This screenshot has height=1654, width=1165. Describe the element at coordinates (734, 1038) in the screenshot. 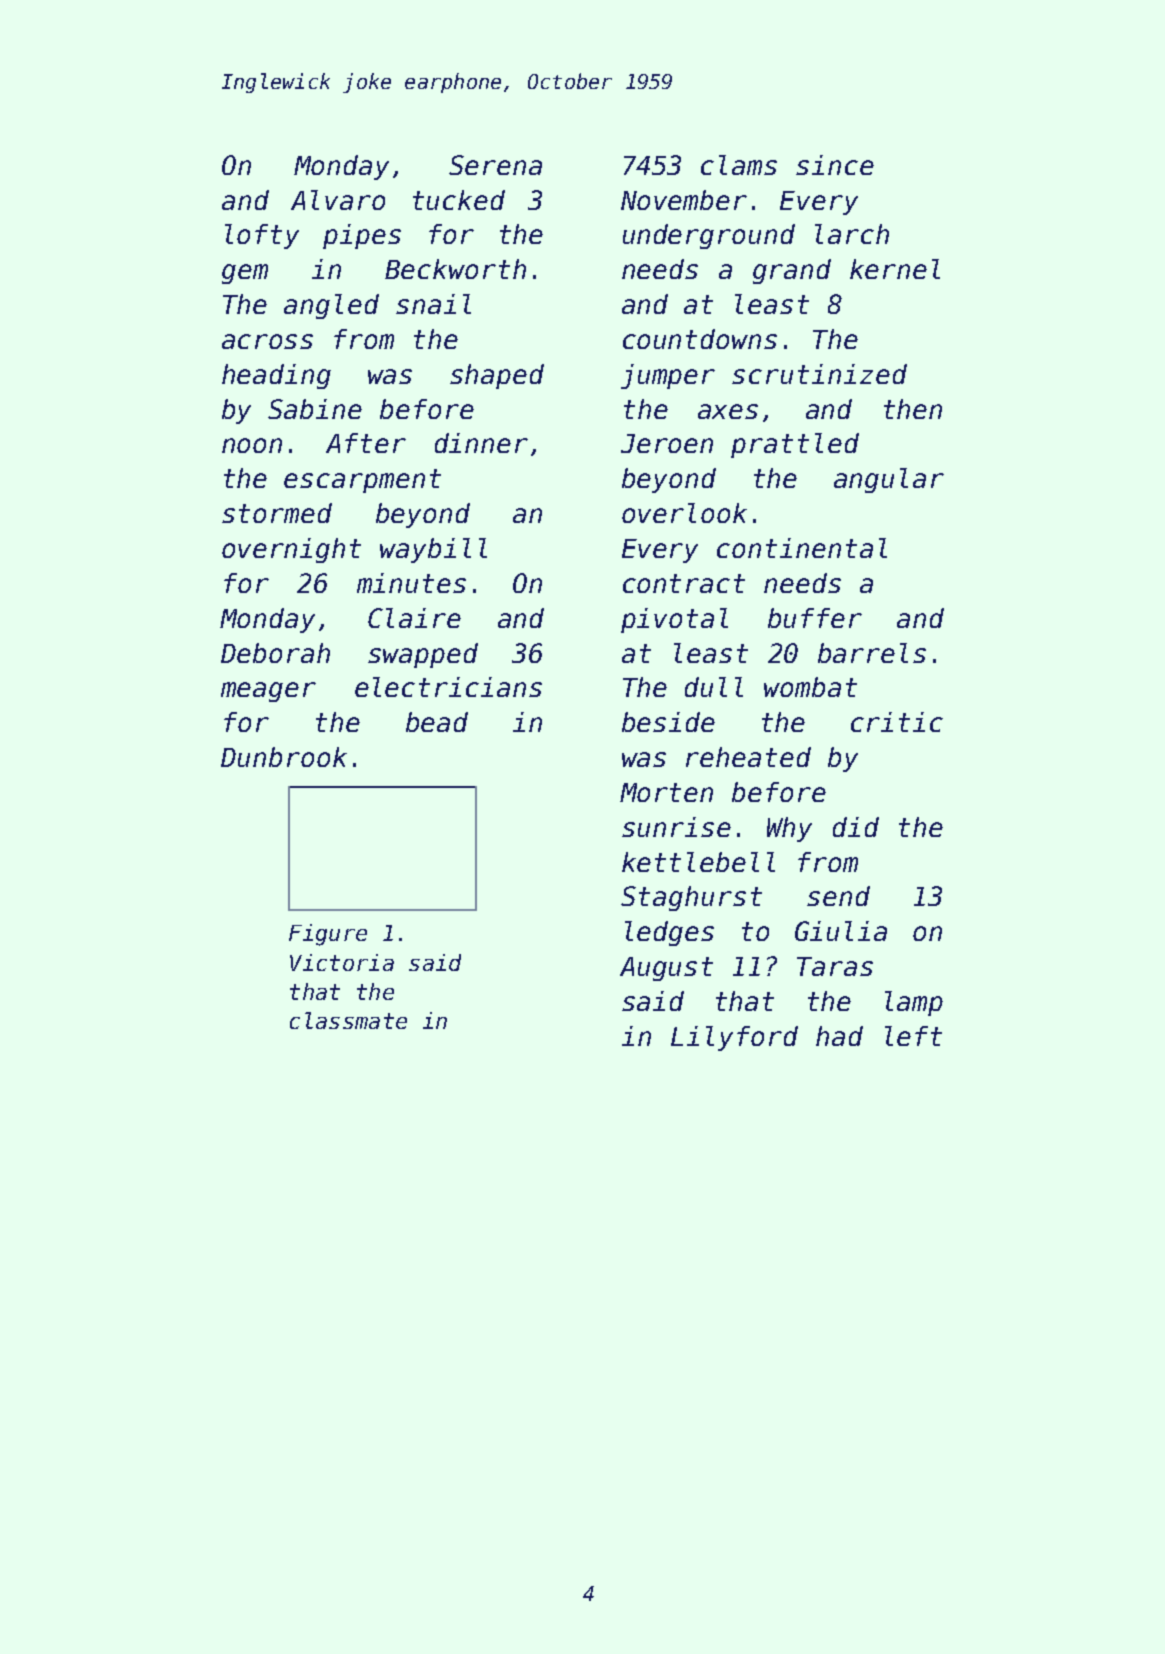

I see `Lilyford` at that location.
